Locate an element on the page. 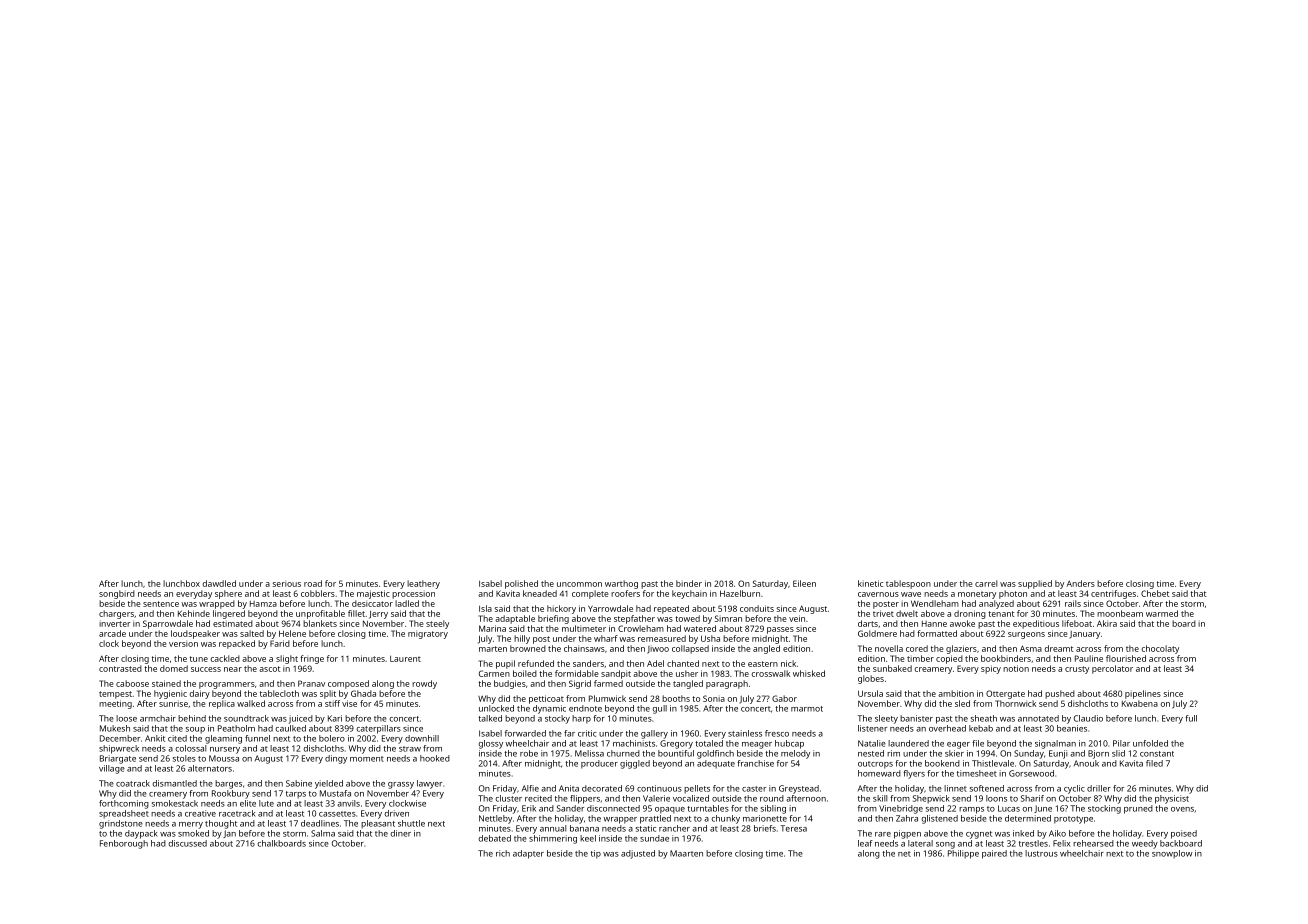  carrel is located at coordinates (986, 583).
